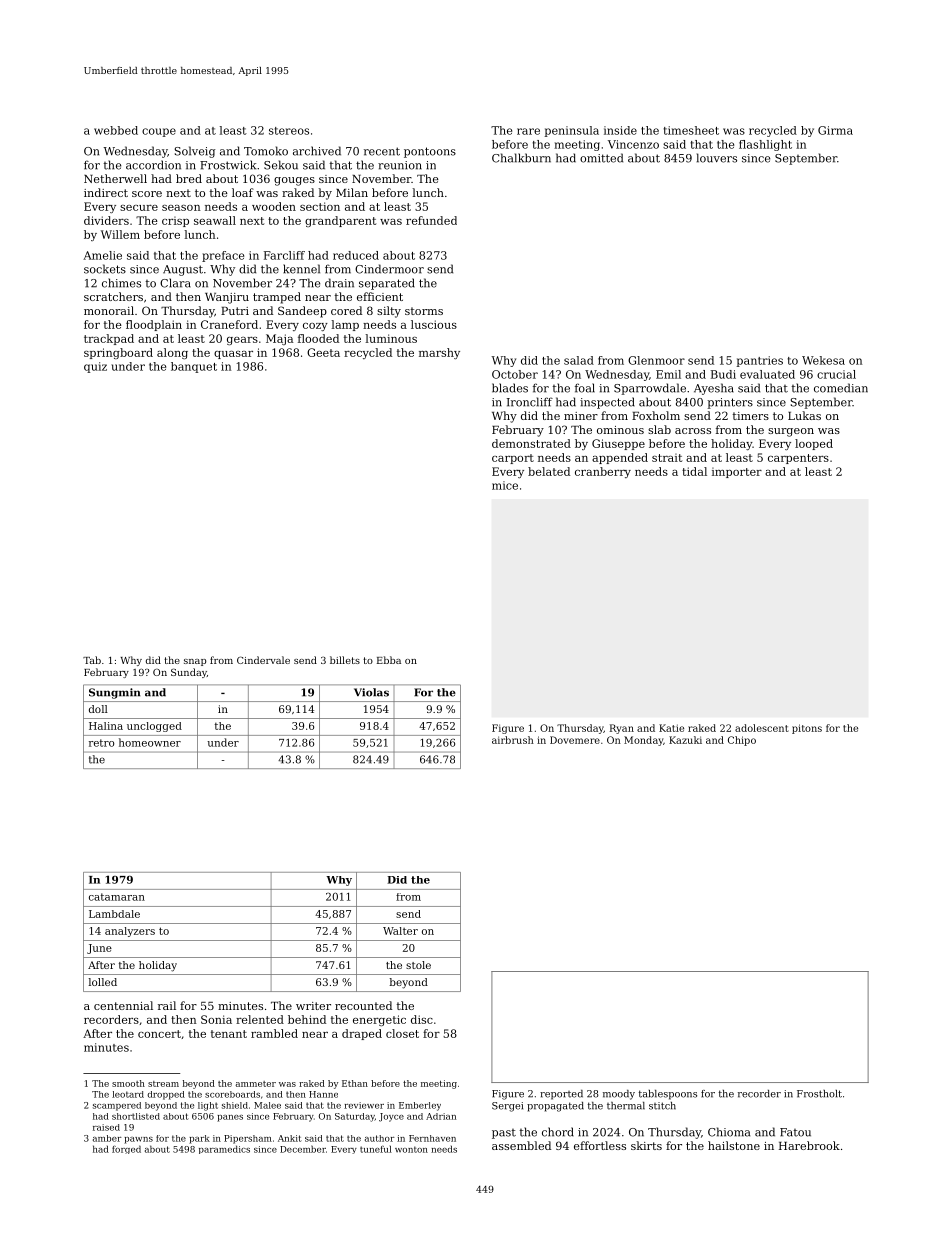 This document has width=952, height=1233. What do you see at coordinates (521, 1145) in the document?
I see `assembled` at bounding box center [521, 1145].
